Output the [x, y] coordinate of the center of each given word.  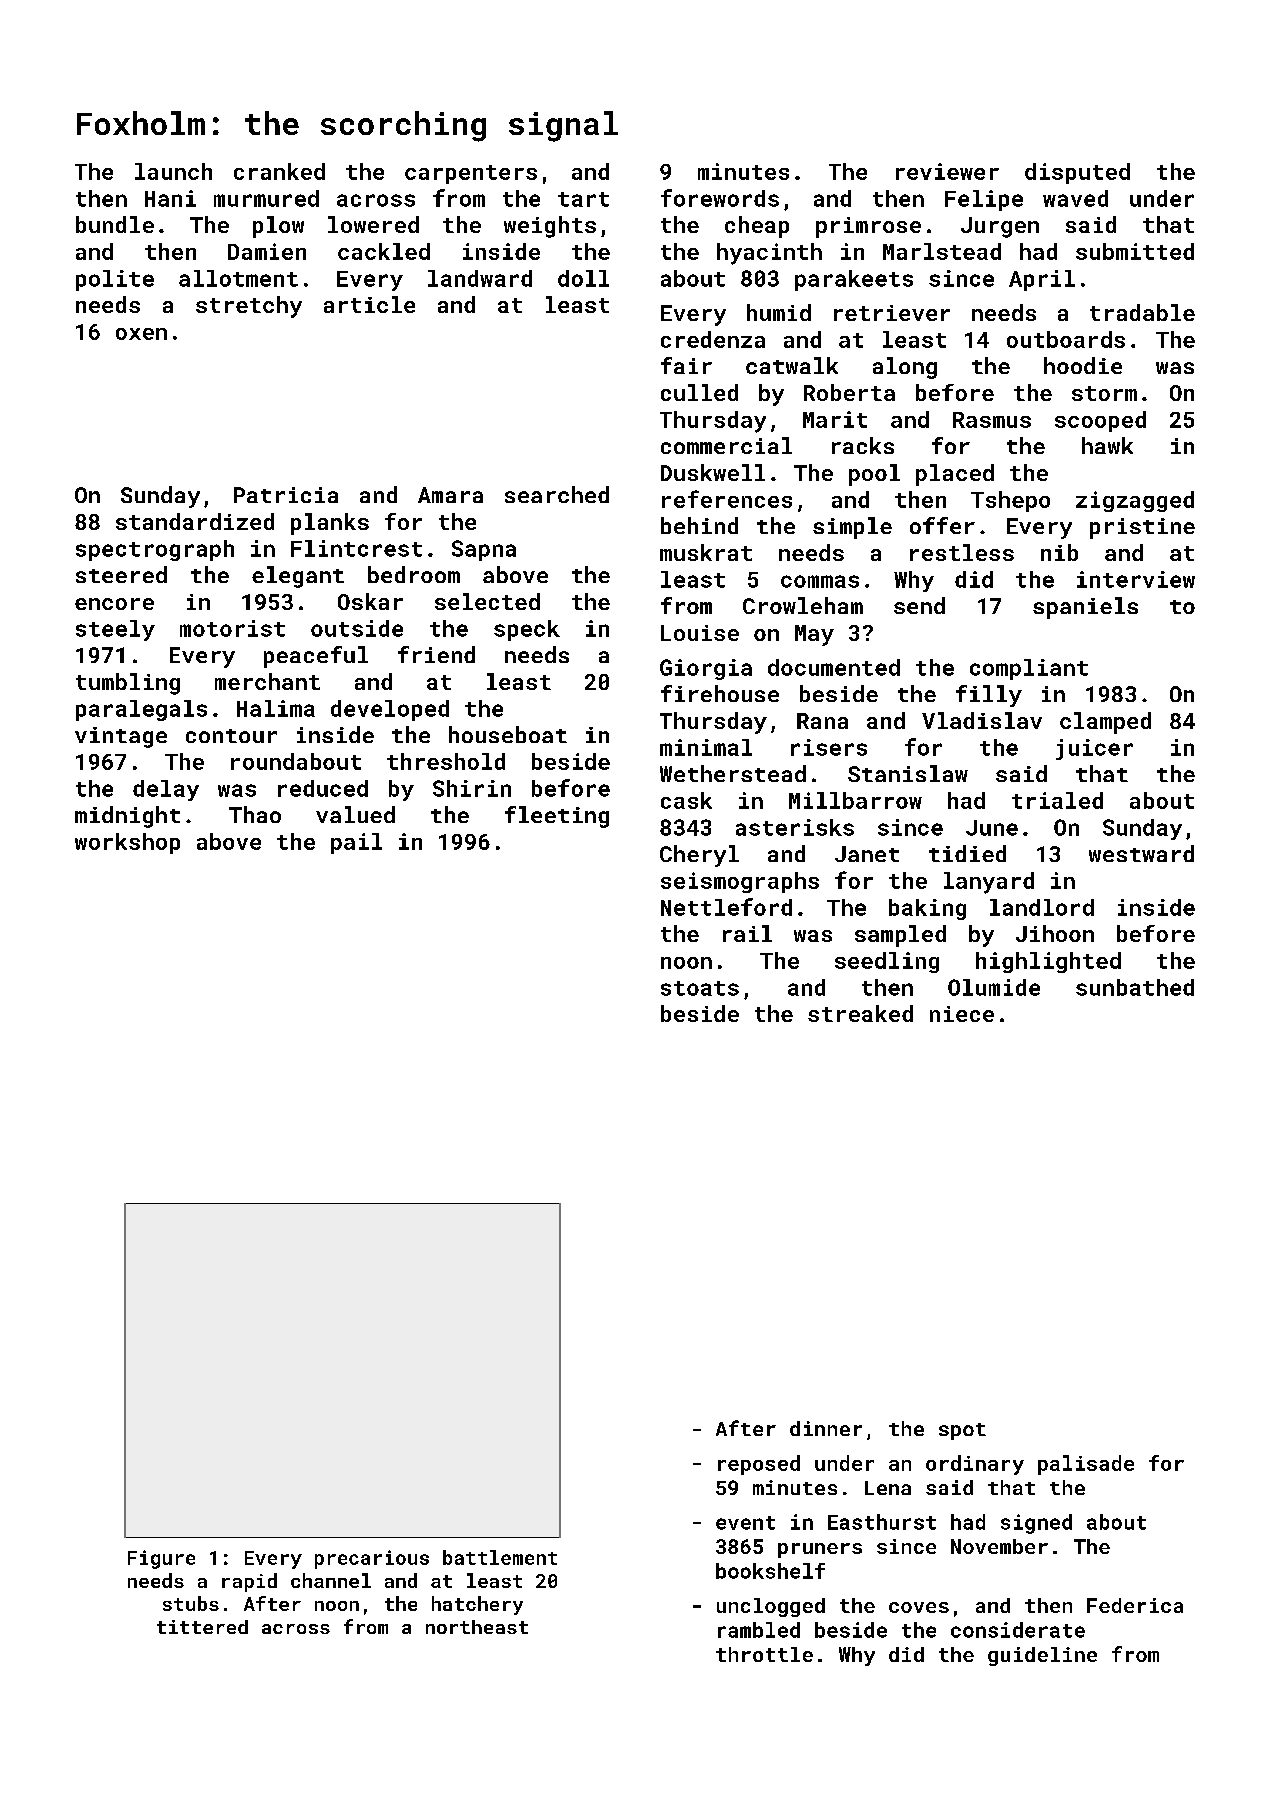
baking [927, 909]
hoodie [1083, 365]
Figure [161, 1559]
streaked [860, 1013]
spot [962, 1431]
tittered [202, 1627]
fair [686, 365]
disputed [1077, 173]
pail [356, 843]
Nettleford [726, 907]
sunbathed [1135, 987]
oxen [141, 334]
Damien [267, 251]
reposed [759, 1465]
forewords [720, 198]
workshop [127, 843]
